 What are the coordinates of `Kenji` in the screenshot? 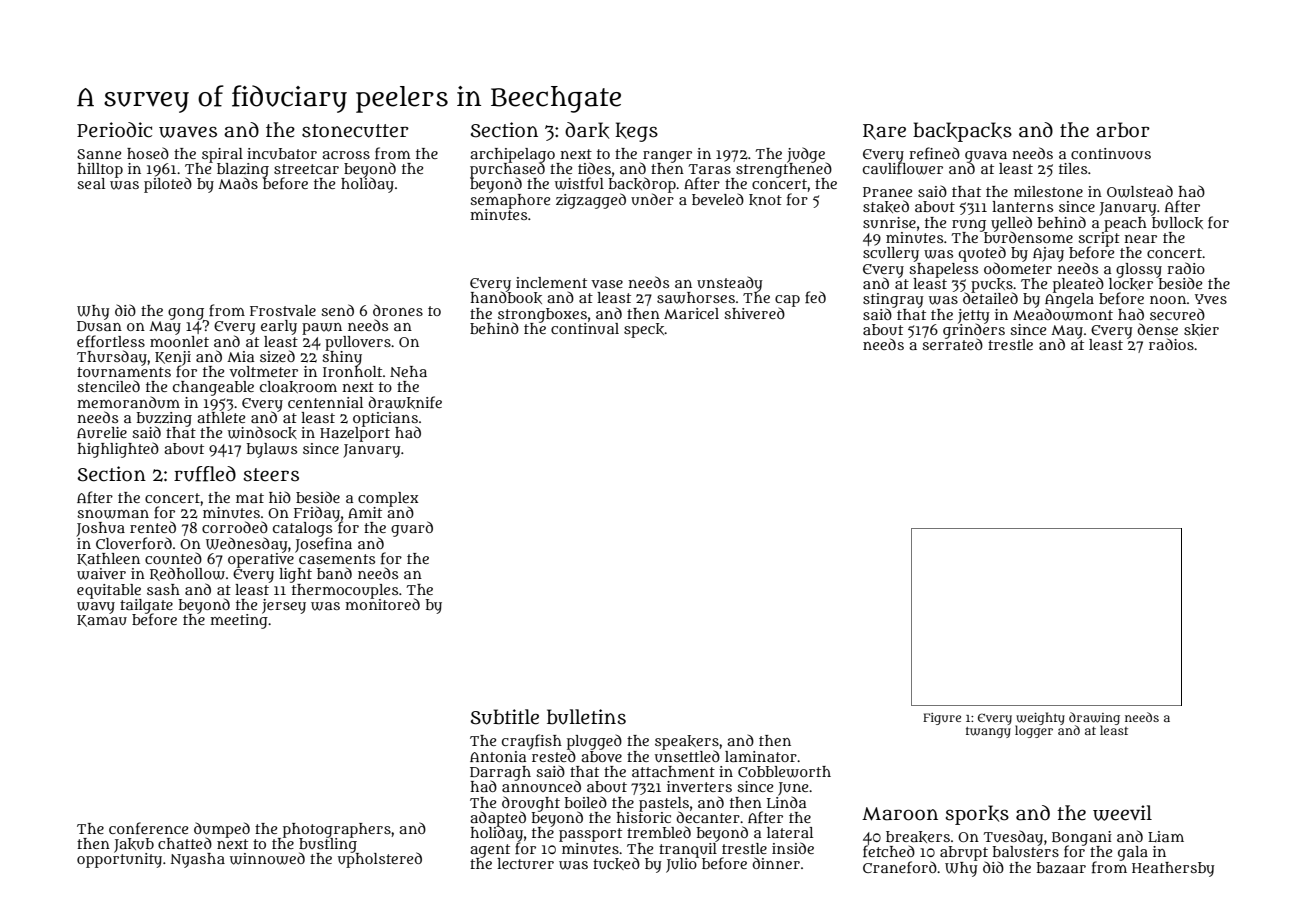 It's located at (173, 358).
